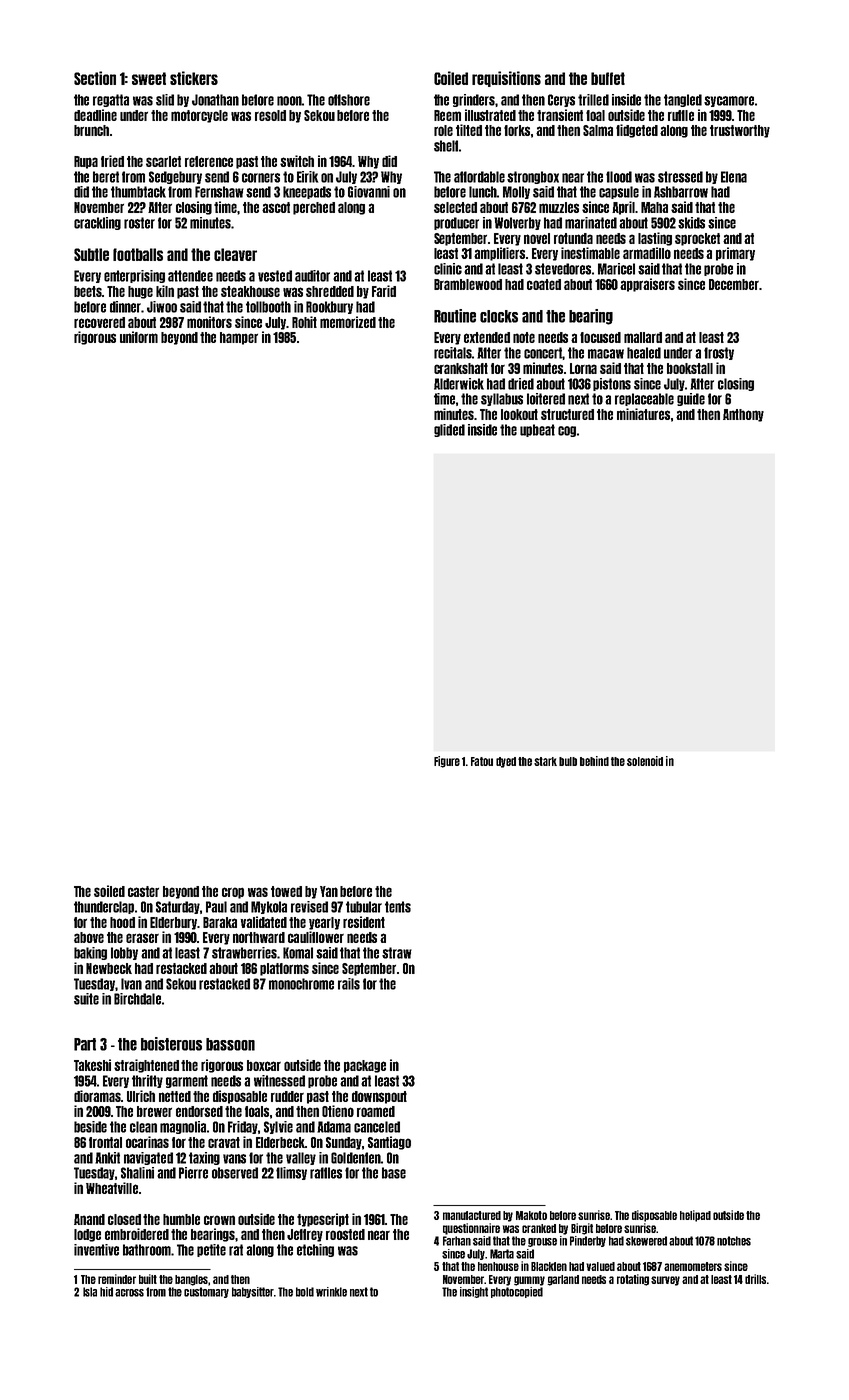 The width and height of the document is (849, 1400). What do you see at coordinates (312, 276) in the document?
I see `auditor` at bounding box center [312, 276].
